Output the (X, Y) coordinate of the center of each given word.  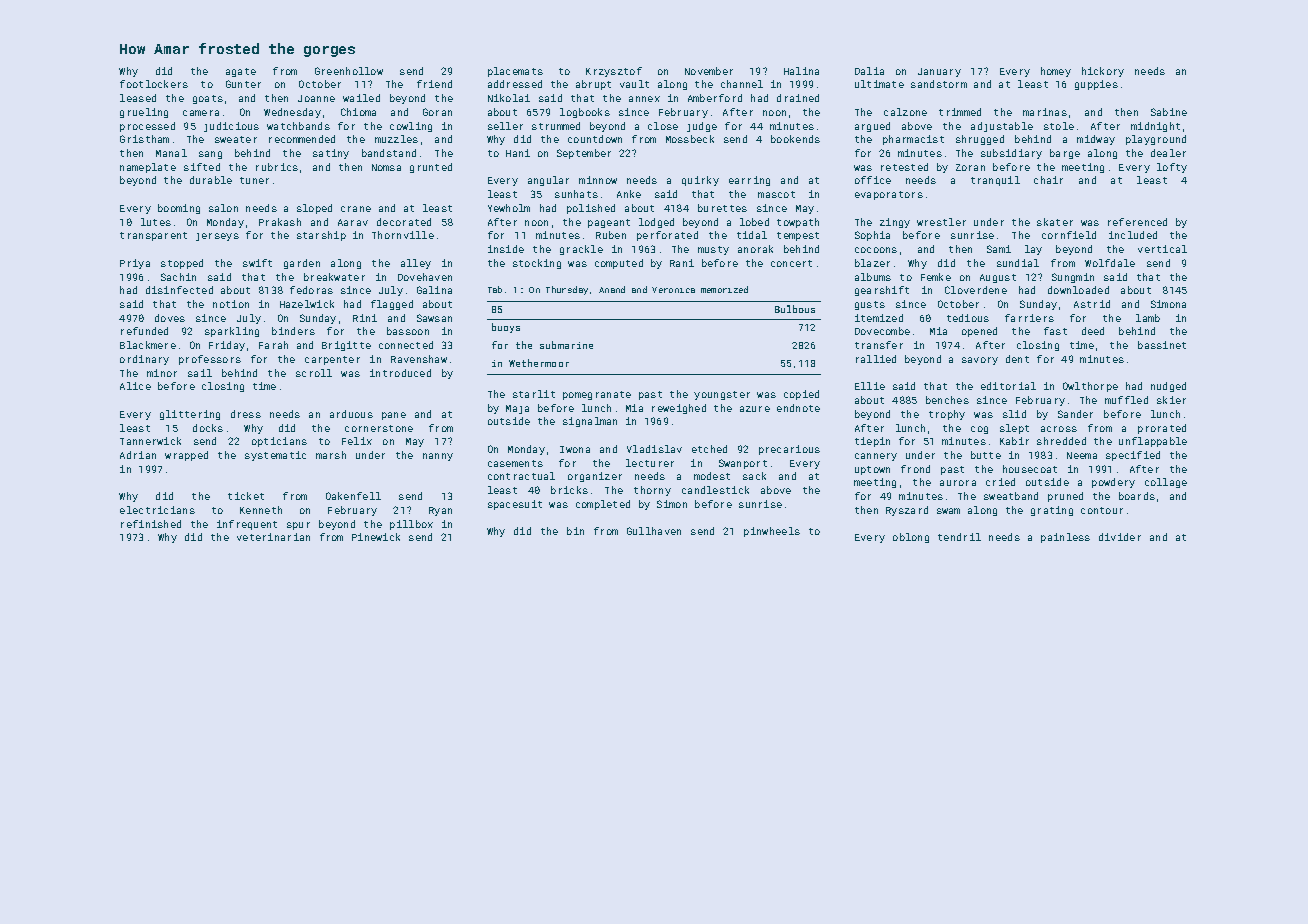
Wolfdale (1110, 263)
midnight (1155, 127)
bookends (795, 139)
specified (1133, 456)
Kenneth (261, 510)
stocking (537, 264)
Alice (135, 386)
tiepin (872, 442)
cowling (411, 127)
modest (712, 476)
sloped (314, 209)
